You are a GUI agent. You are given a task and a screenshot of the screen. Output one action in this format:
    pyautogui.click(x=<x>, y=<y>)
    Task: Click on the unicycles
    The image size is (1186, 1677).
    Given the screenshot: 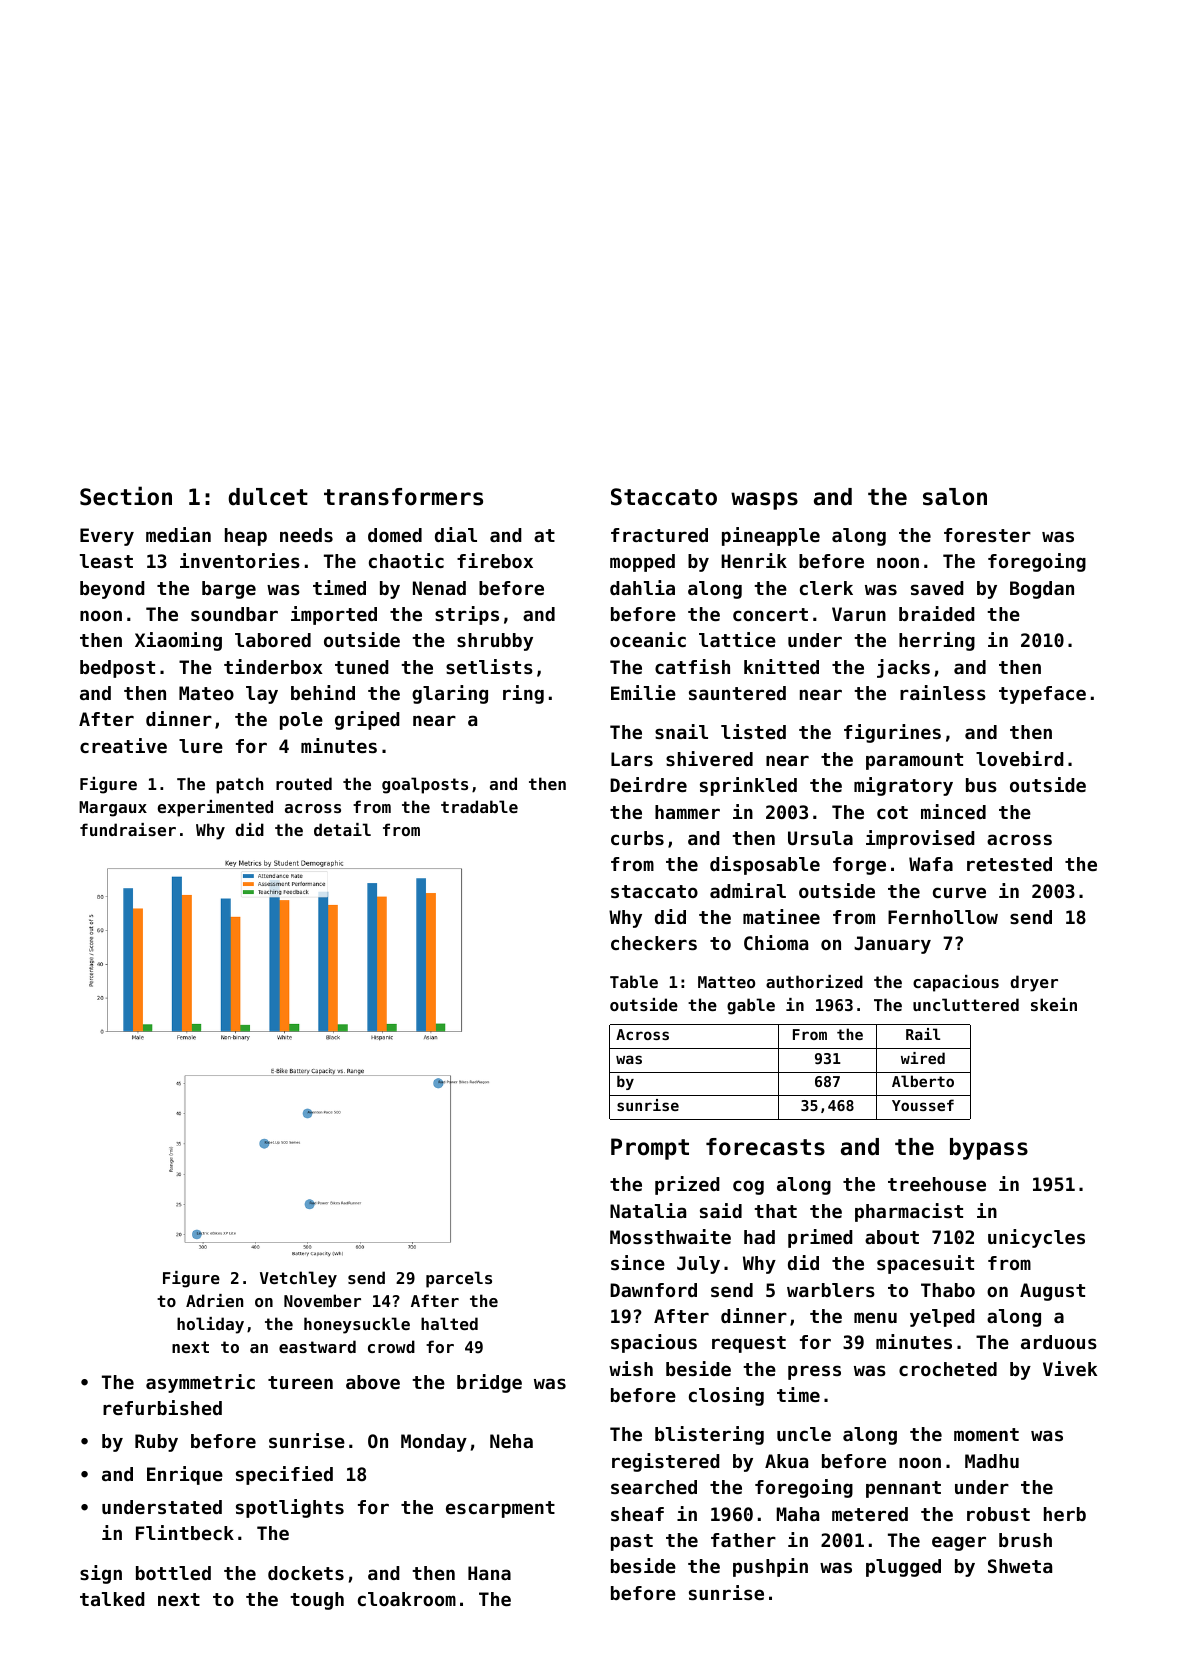 What is the action you would take?
    pyautogui.click(x=1036, y=1238)
